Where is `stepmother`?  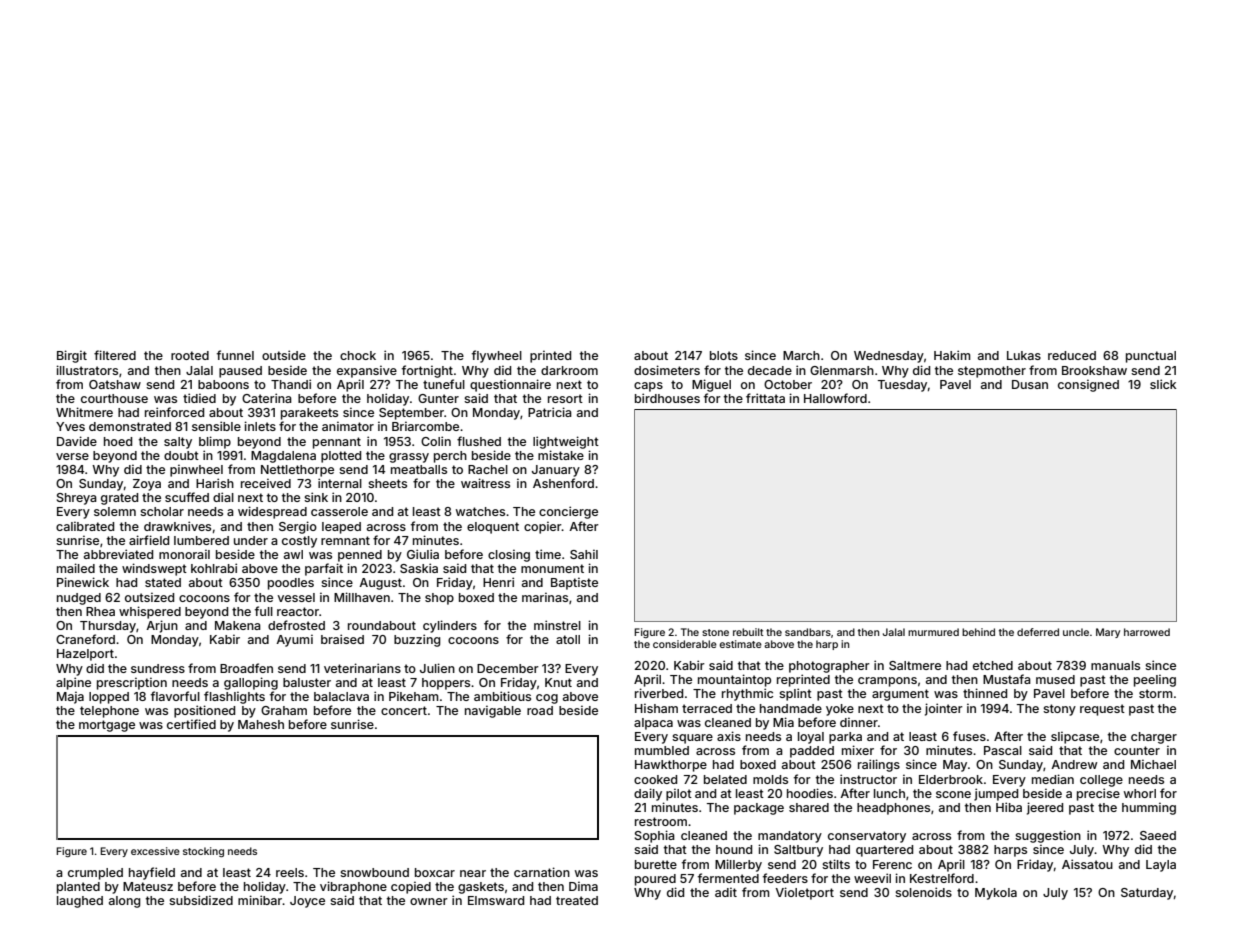
stepmother is located at coordinates (992, 372).
